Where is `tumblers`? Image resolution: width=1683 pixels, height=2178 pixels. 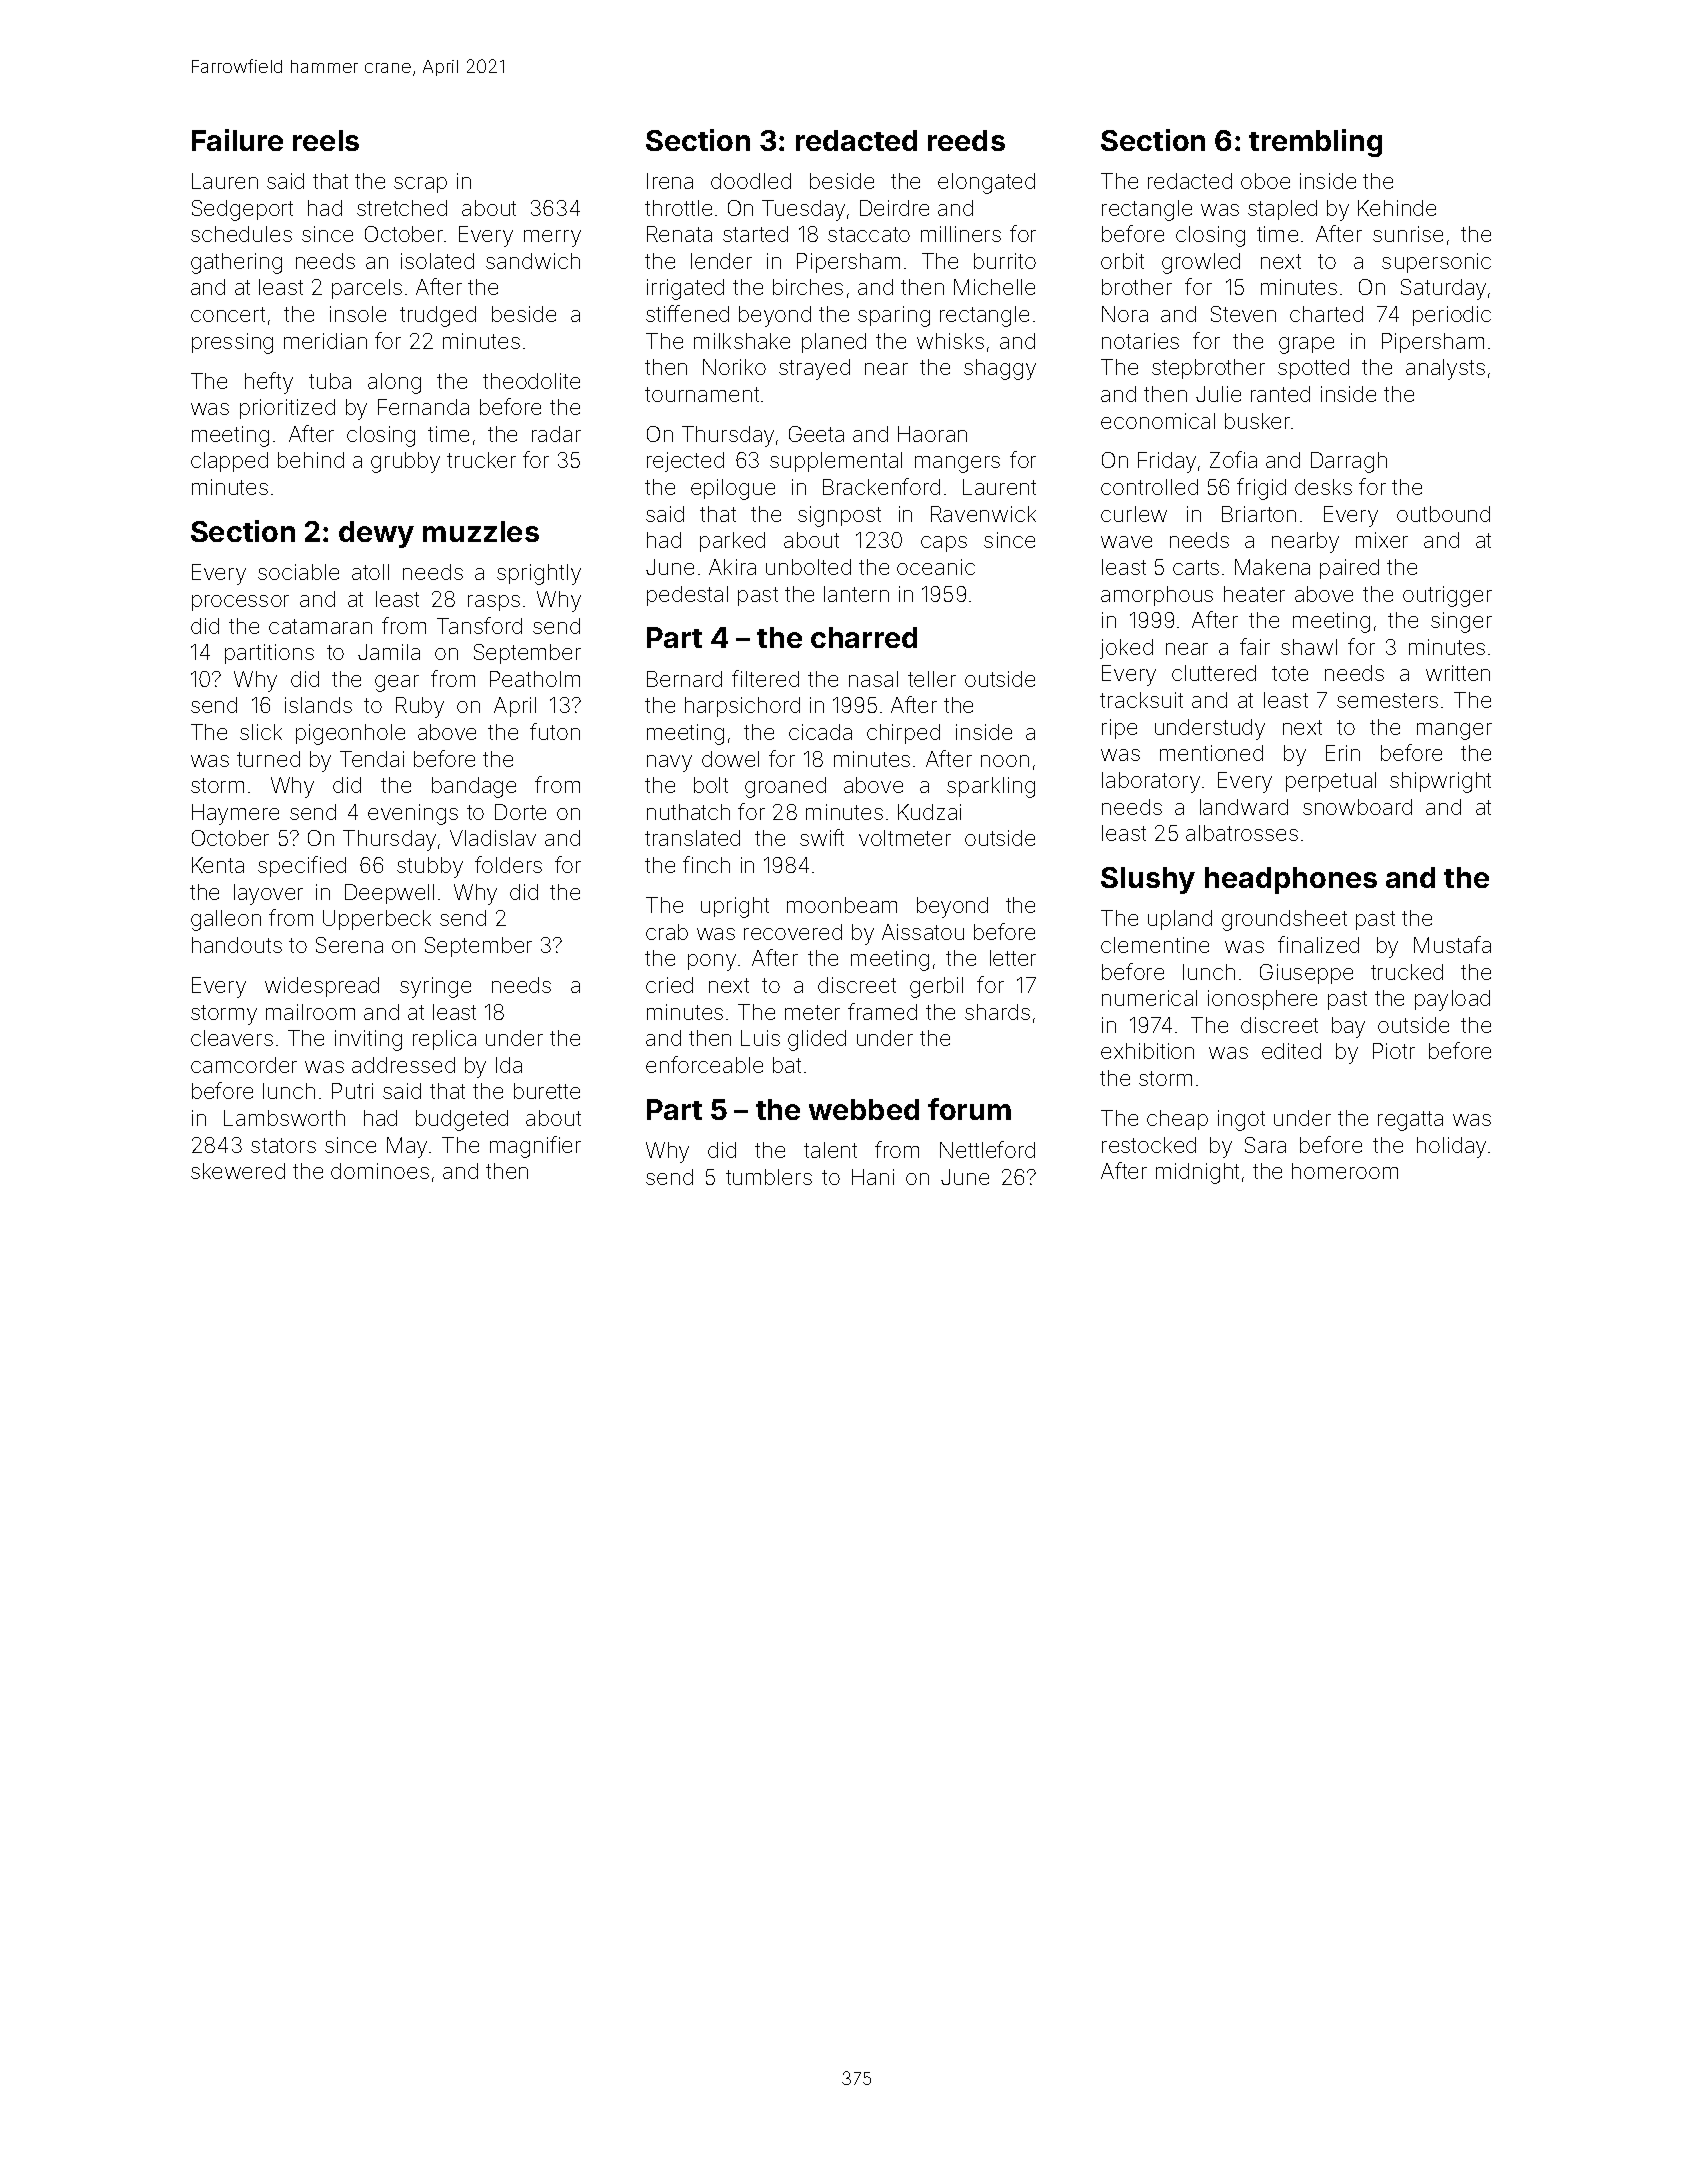 tumblers is located at coordinates (769, 1177).
